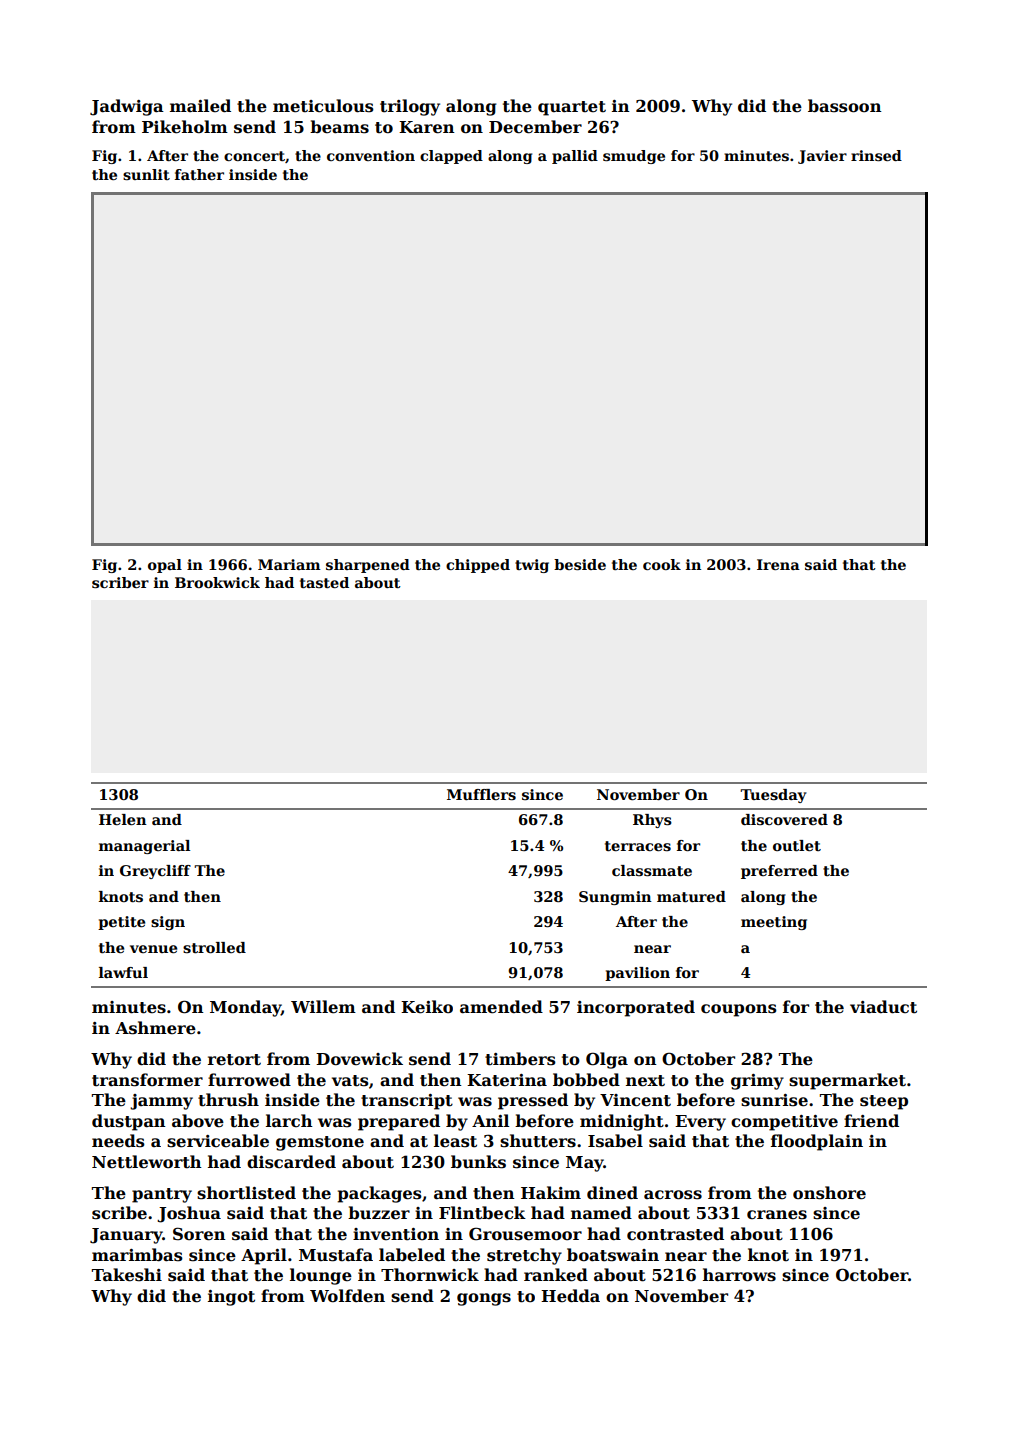 The image size is (1019, 1448). I want to click on Irena, so click(778, 564).
